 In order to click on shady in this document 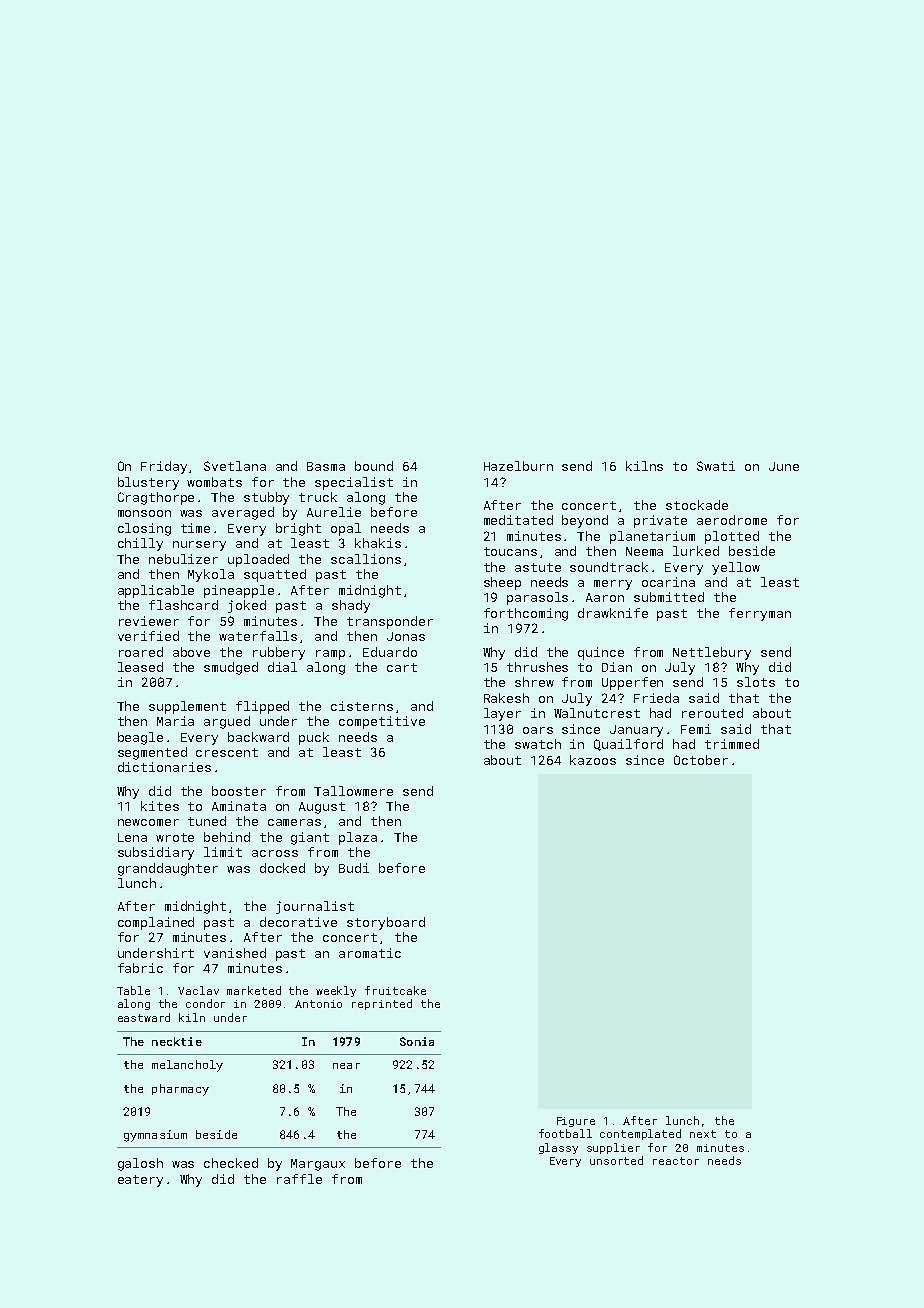, I will do `click(351, 606)`.
